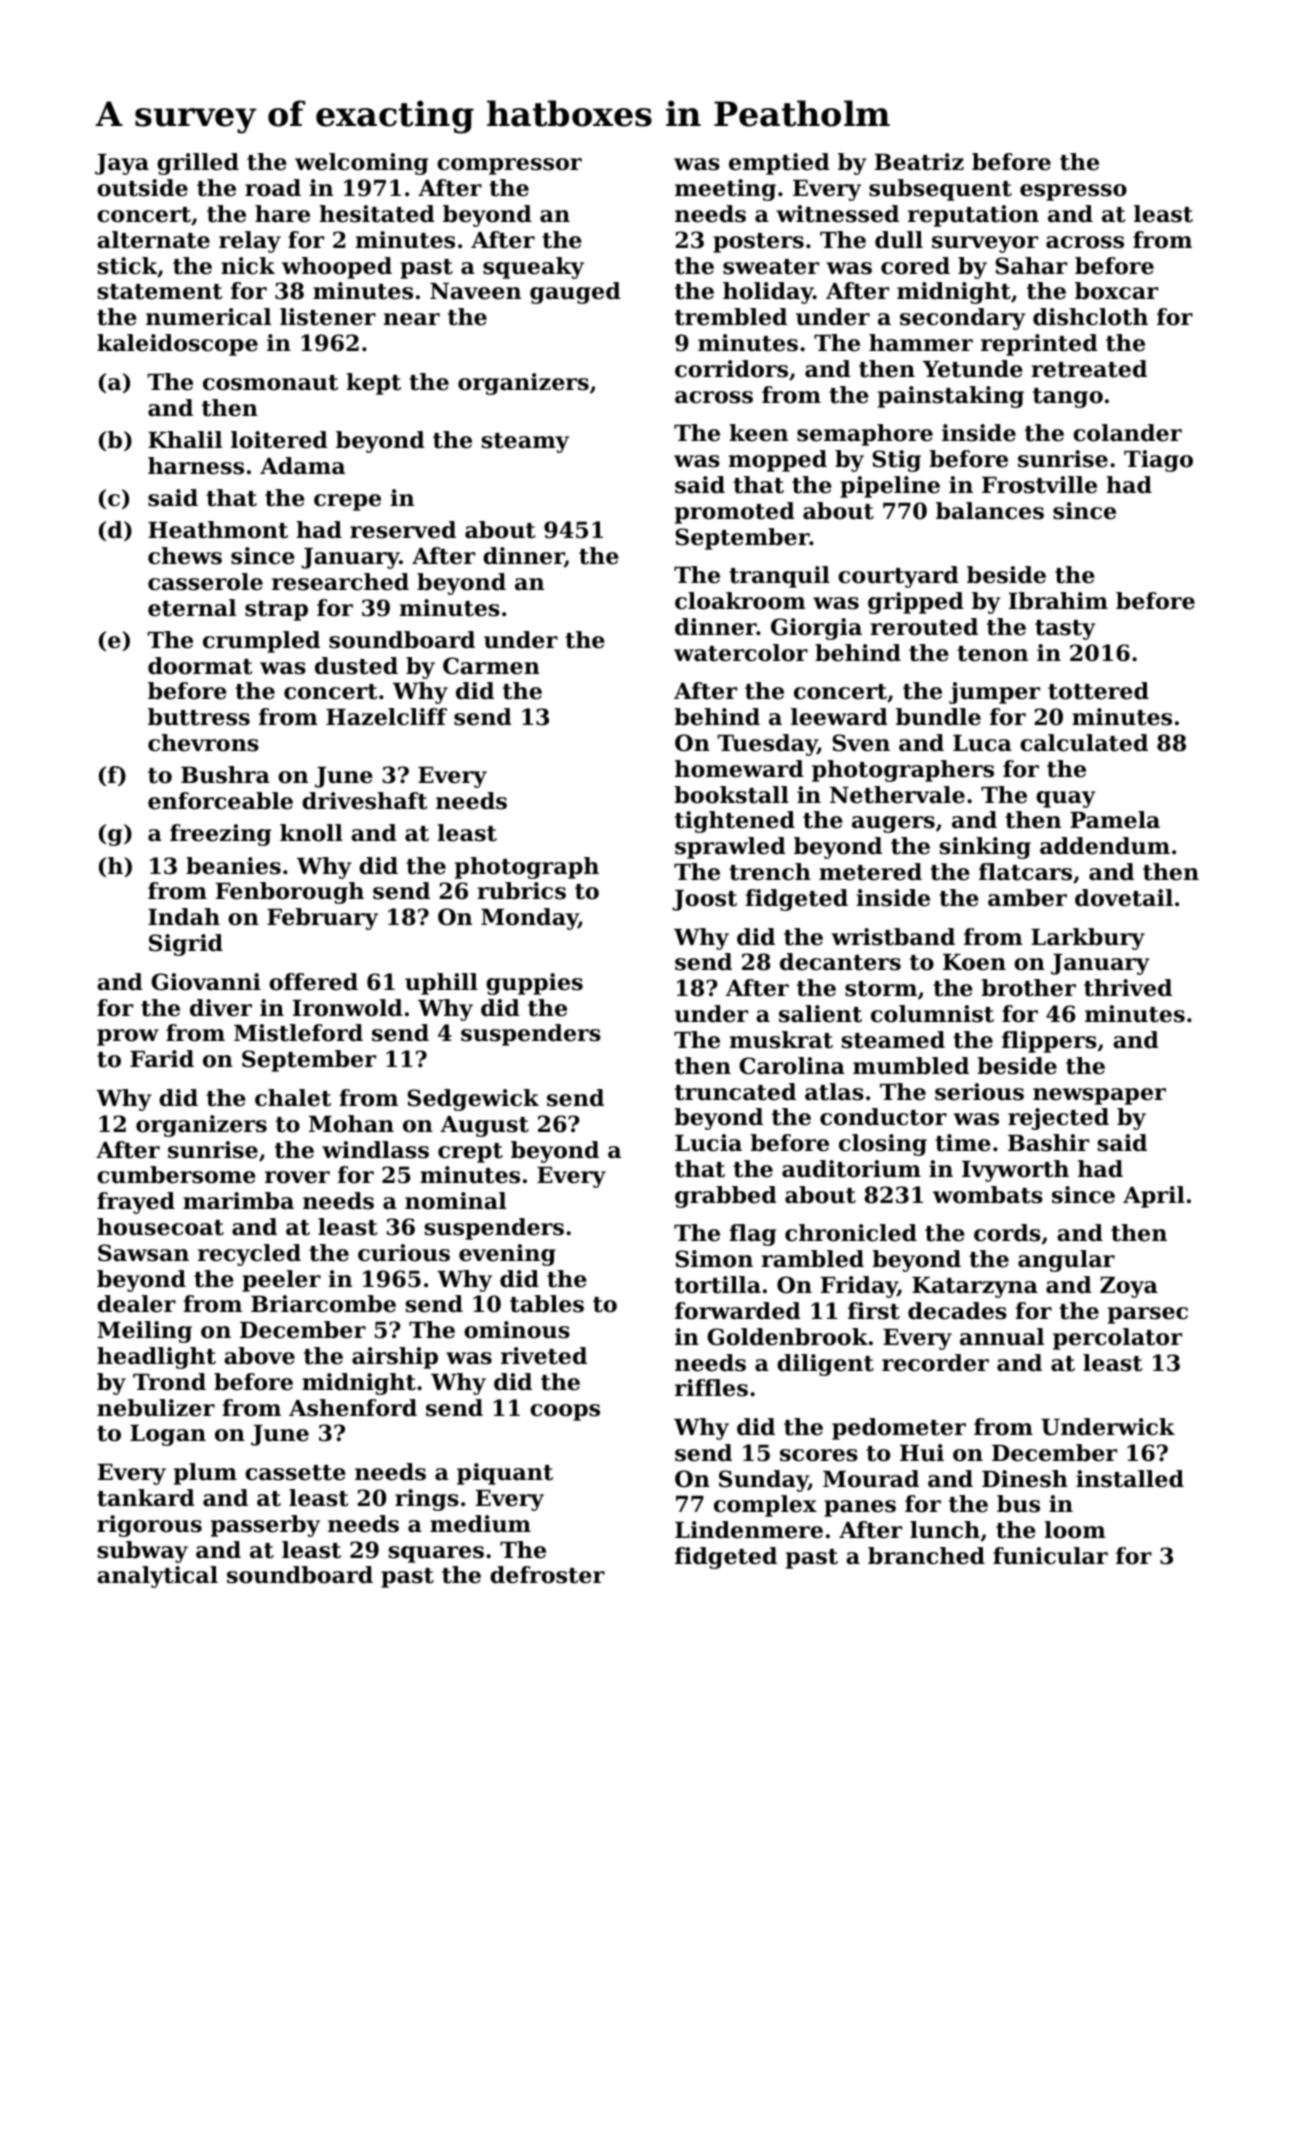 The image size is (1297, 2136). I want to click on Naveen, so click(475, 291).
